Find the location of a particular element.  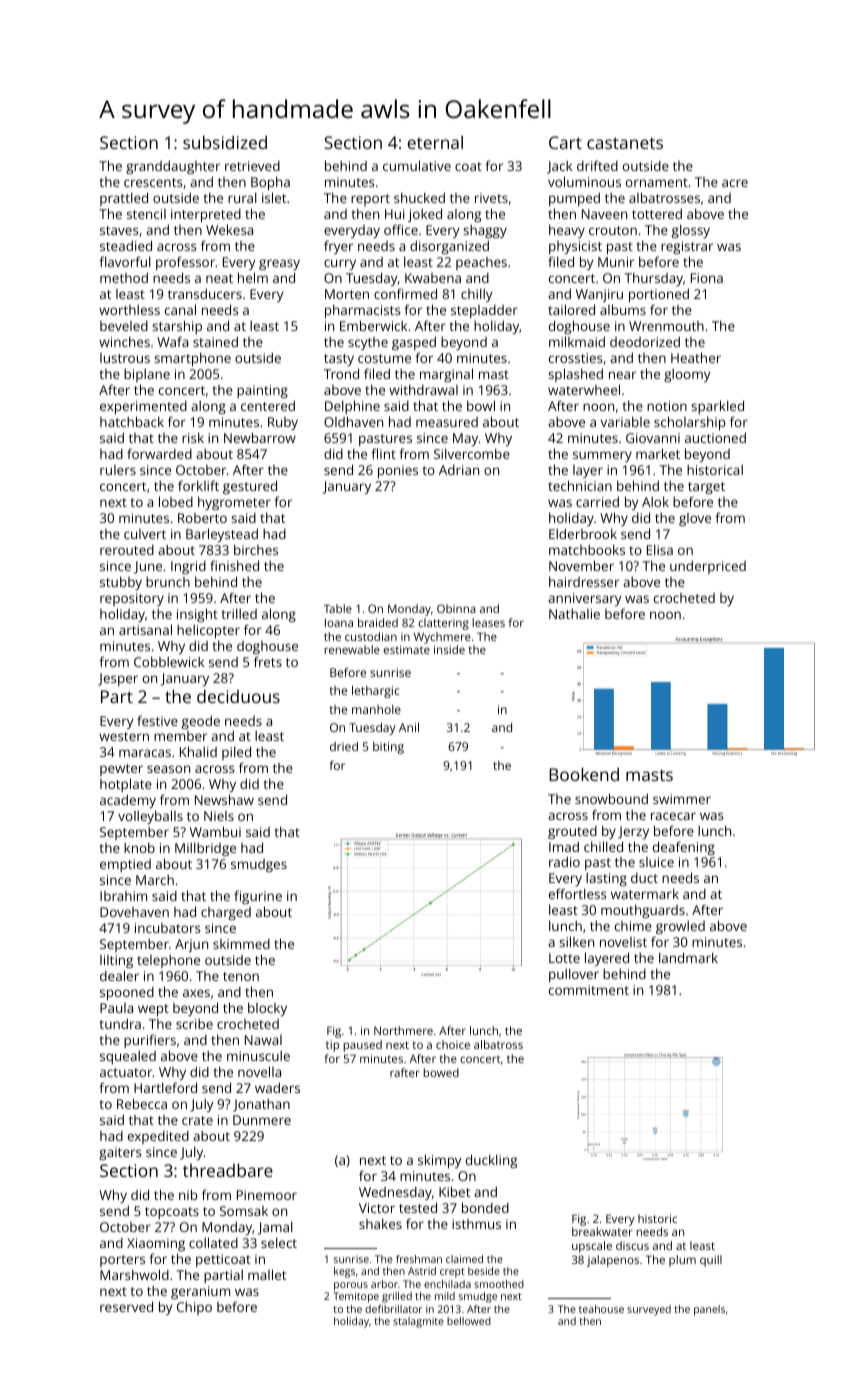

marginal is located at coordinates (446, 375).
